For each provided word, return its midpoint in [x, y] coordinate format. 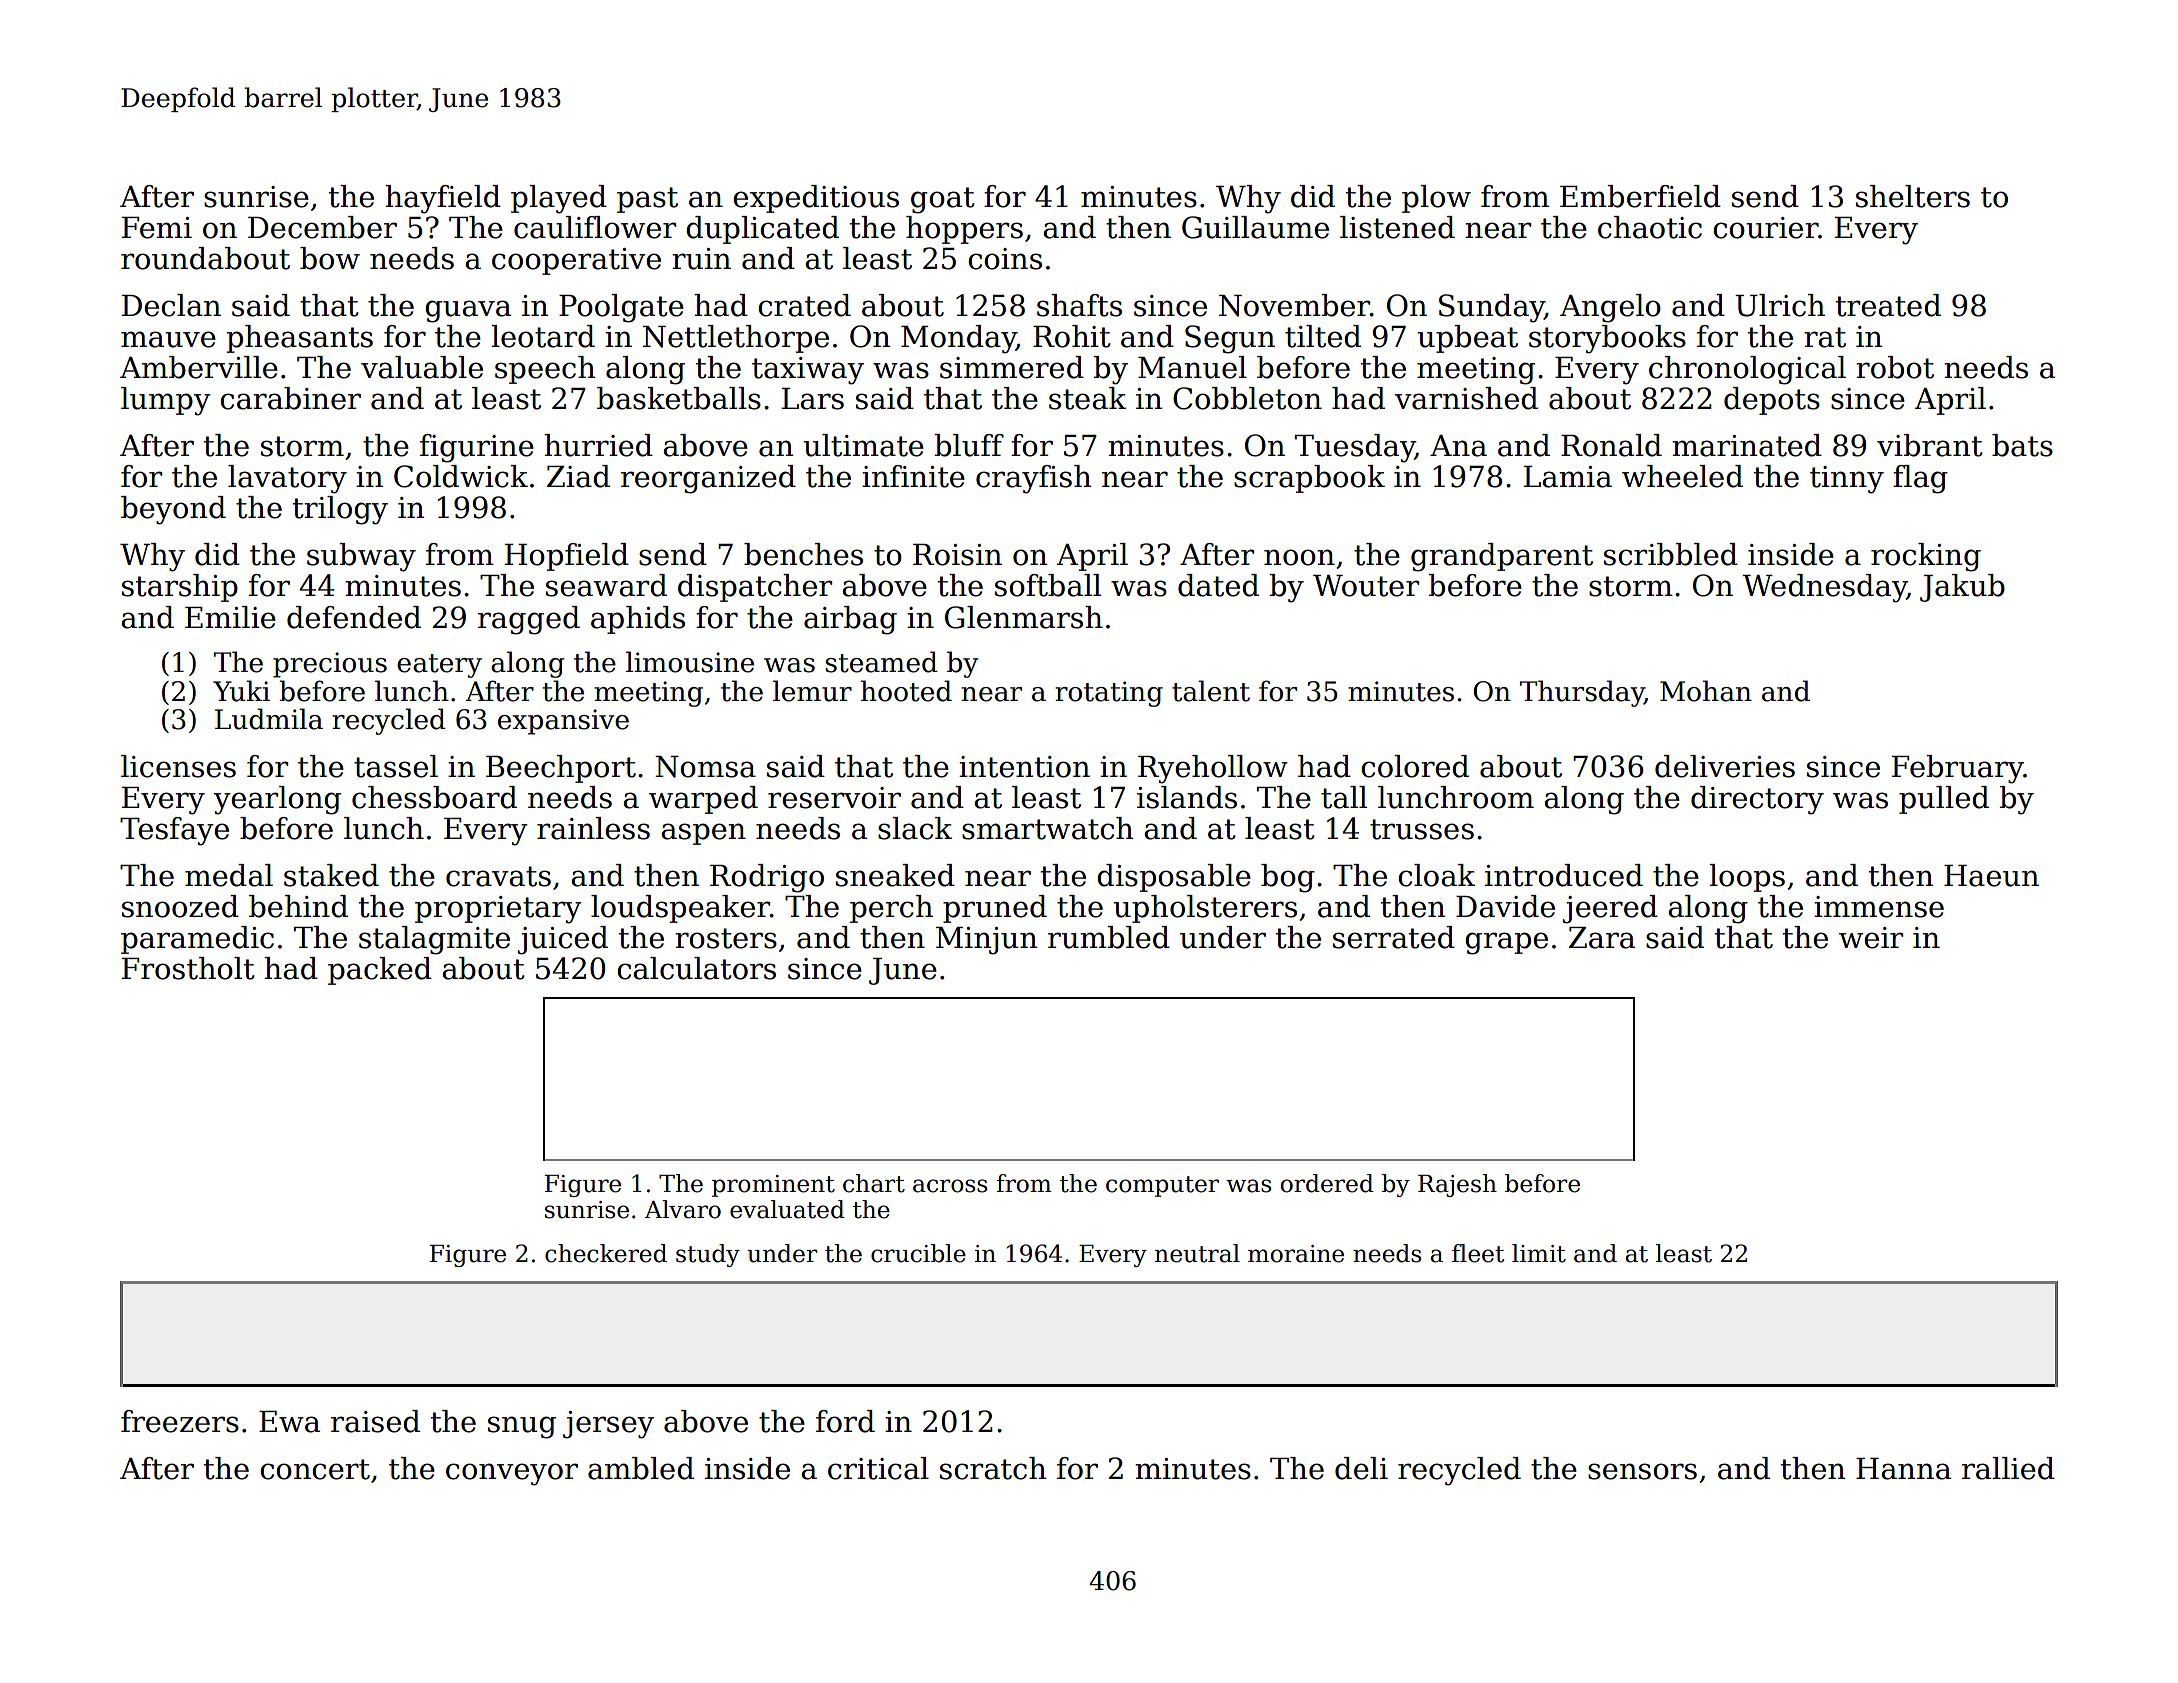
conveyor [512, 1474]
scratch [993, 1468]
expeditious [816, 199]
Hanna [1903, 1469]
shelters [1913, 196]
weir [1871, 938]
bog [1288, 878]
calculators [696, 968]
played [559, 199]
